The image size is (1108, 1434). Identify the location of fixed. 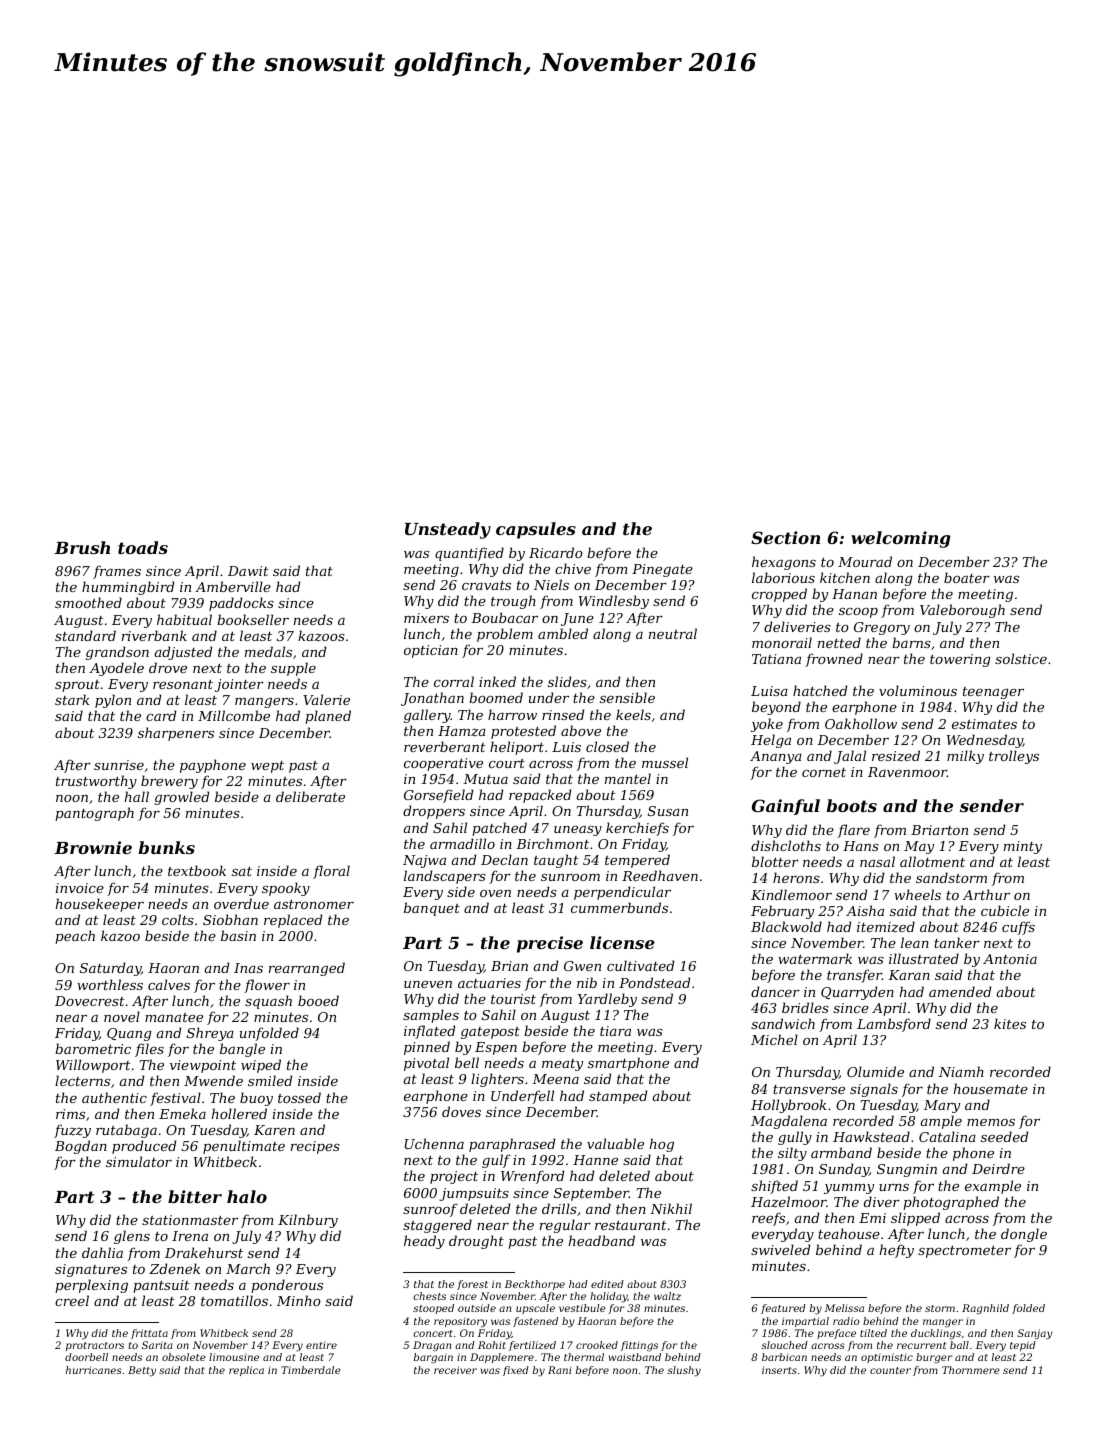
(516, 1371).
